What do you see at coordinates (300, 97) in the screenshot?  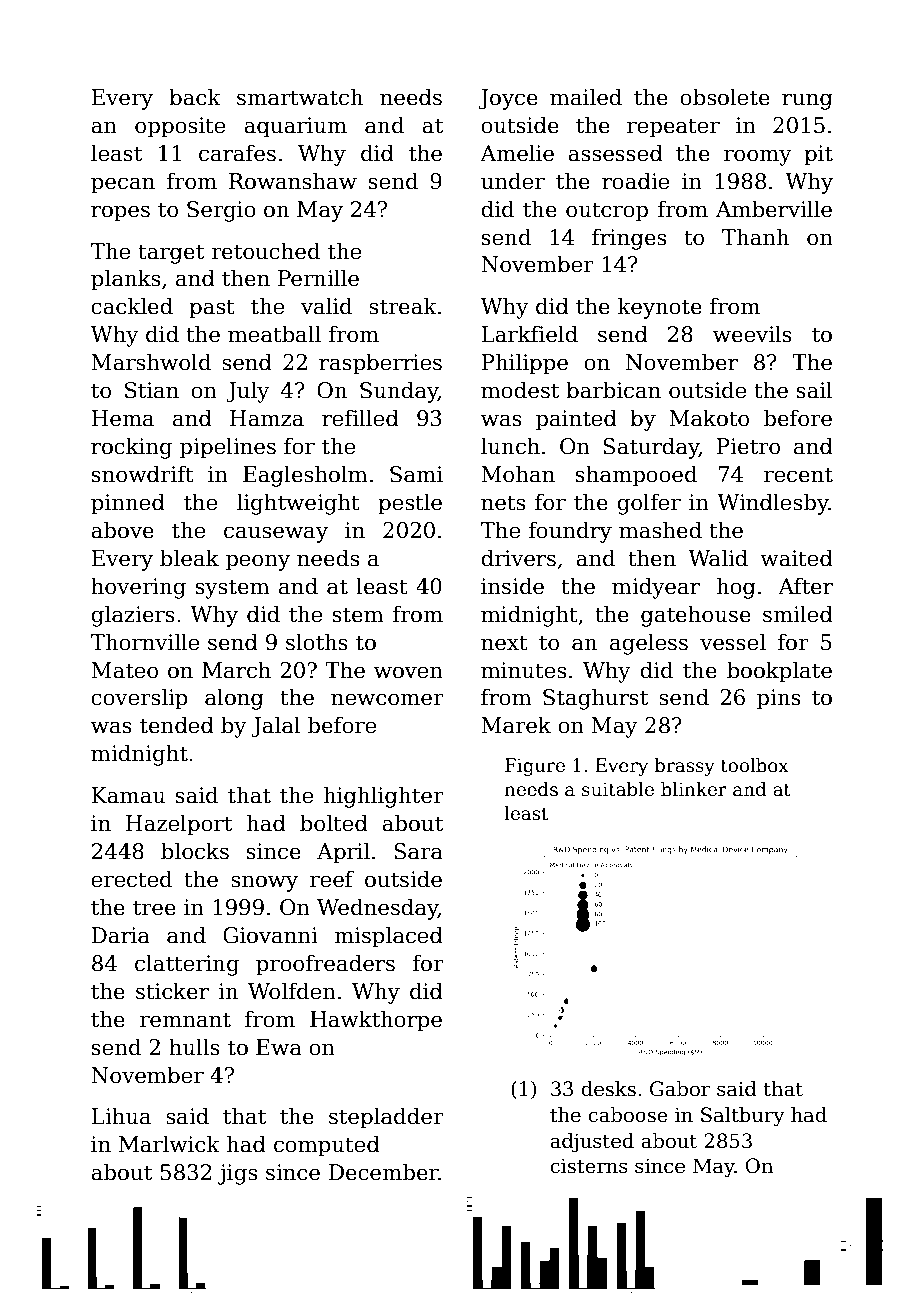 I see `smartwatch` at bounding box center [300, 97].
